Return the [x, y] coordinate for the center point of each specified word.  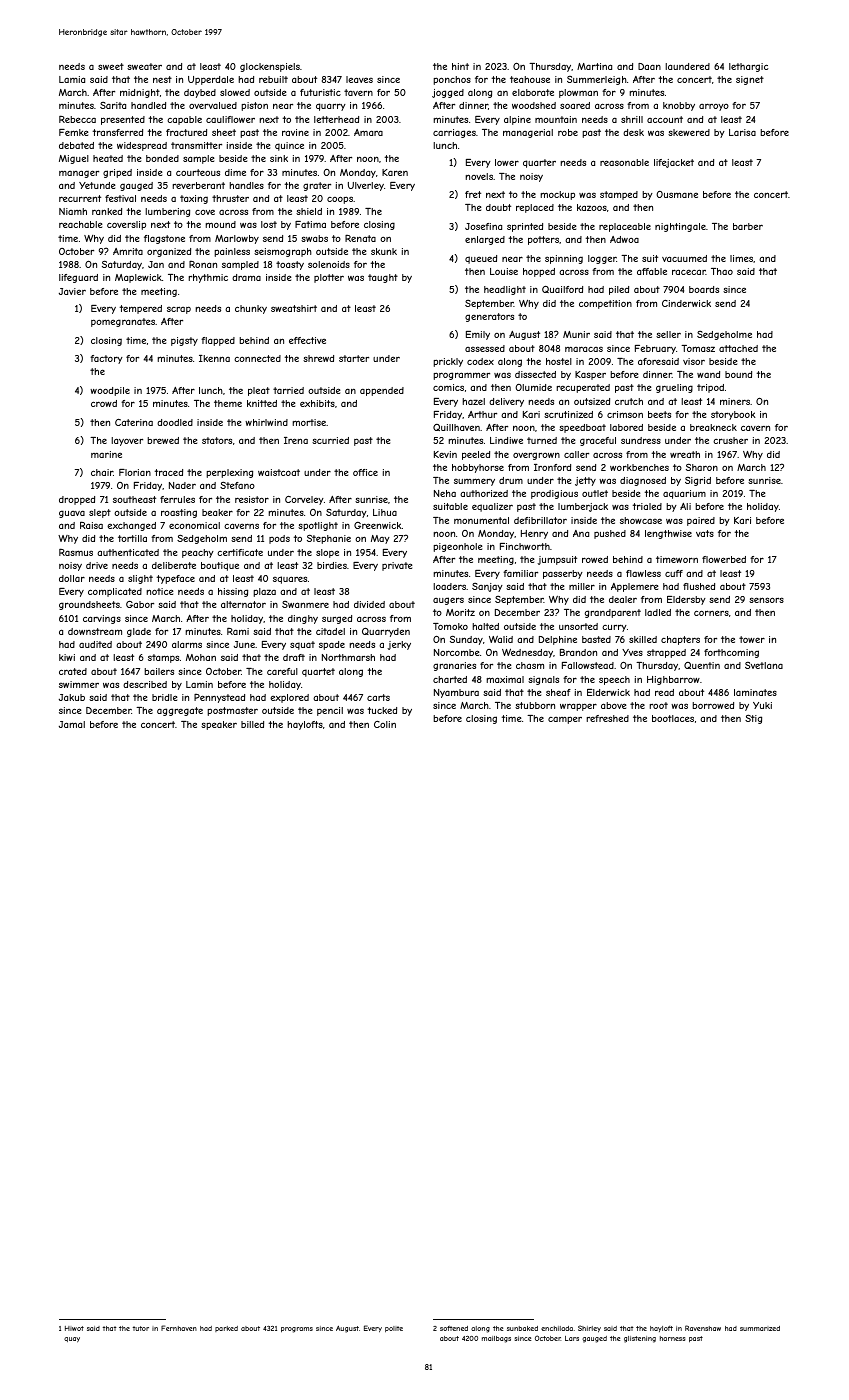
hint [460, 66]
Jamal [72, 724]
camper [565, 720]
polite [394, 1329]
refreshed [607, 718]
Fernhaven [179, 1328]
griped [117, 173]
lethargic [748, 67]
